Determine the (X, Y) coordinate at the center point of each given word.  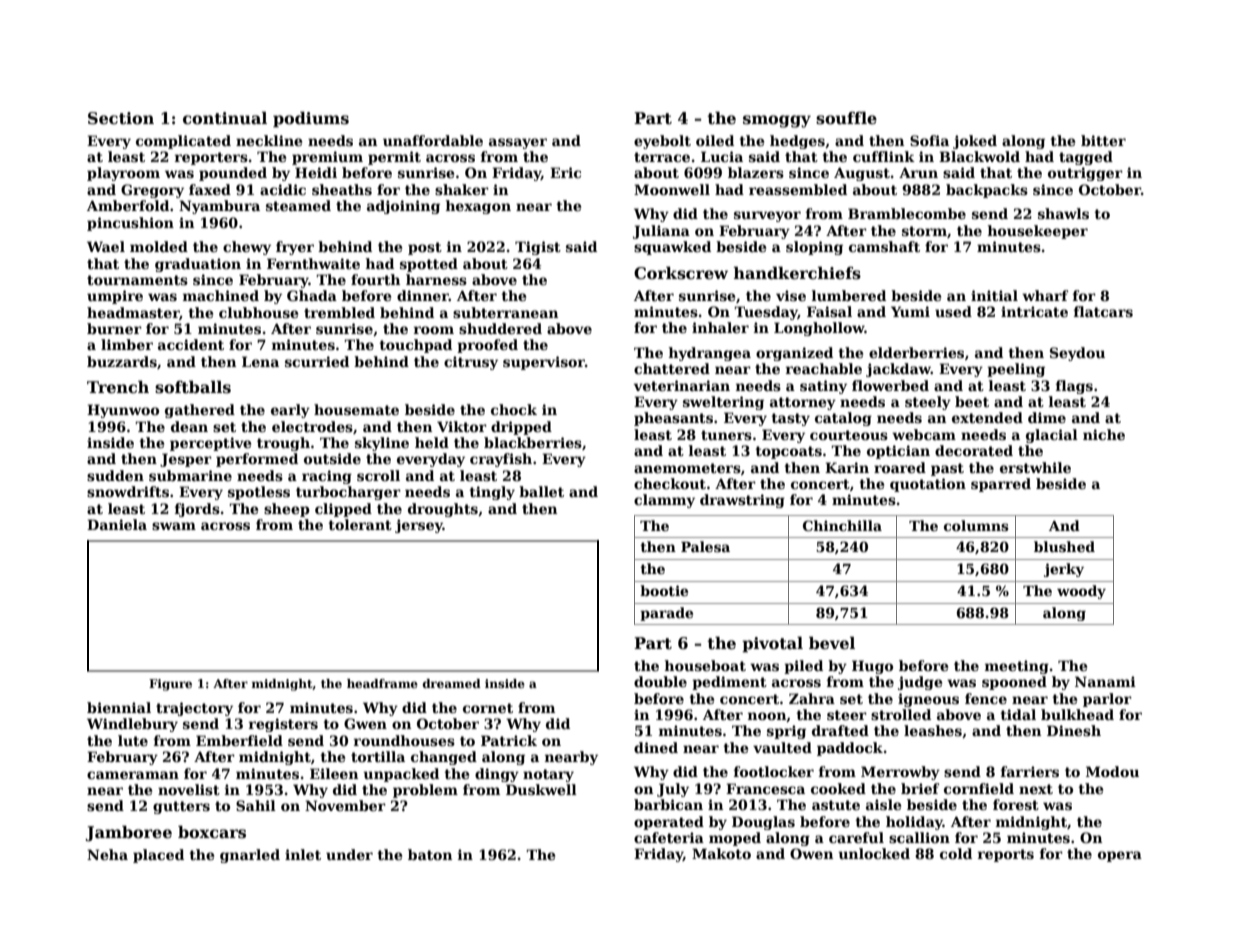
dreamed (451, 683)
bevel (832, 643)
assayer (518, 143)
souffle (846, 118)
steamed (298, 205)
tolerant (360, 524)
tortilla (378, 756)
